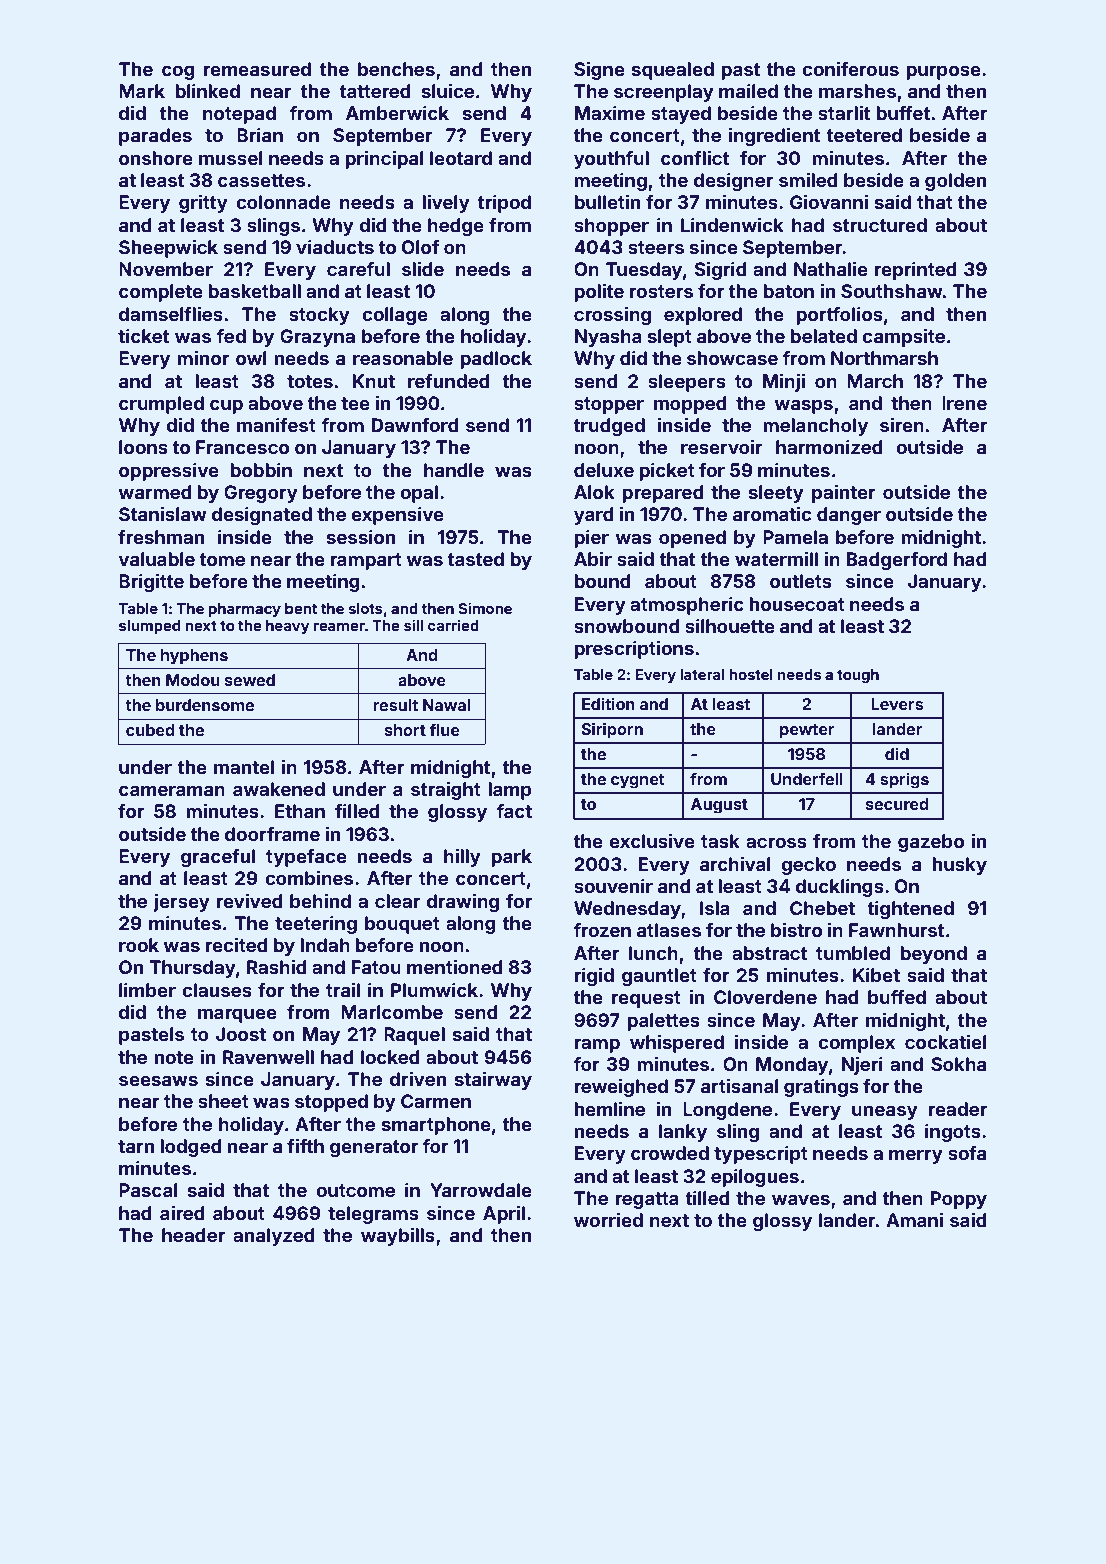 This image has height=1564, width=1106. Describe the element at coordinates (226, 406) in the image. I see `cup` at that location.
